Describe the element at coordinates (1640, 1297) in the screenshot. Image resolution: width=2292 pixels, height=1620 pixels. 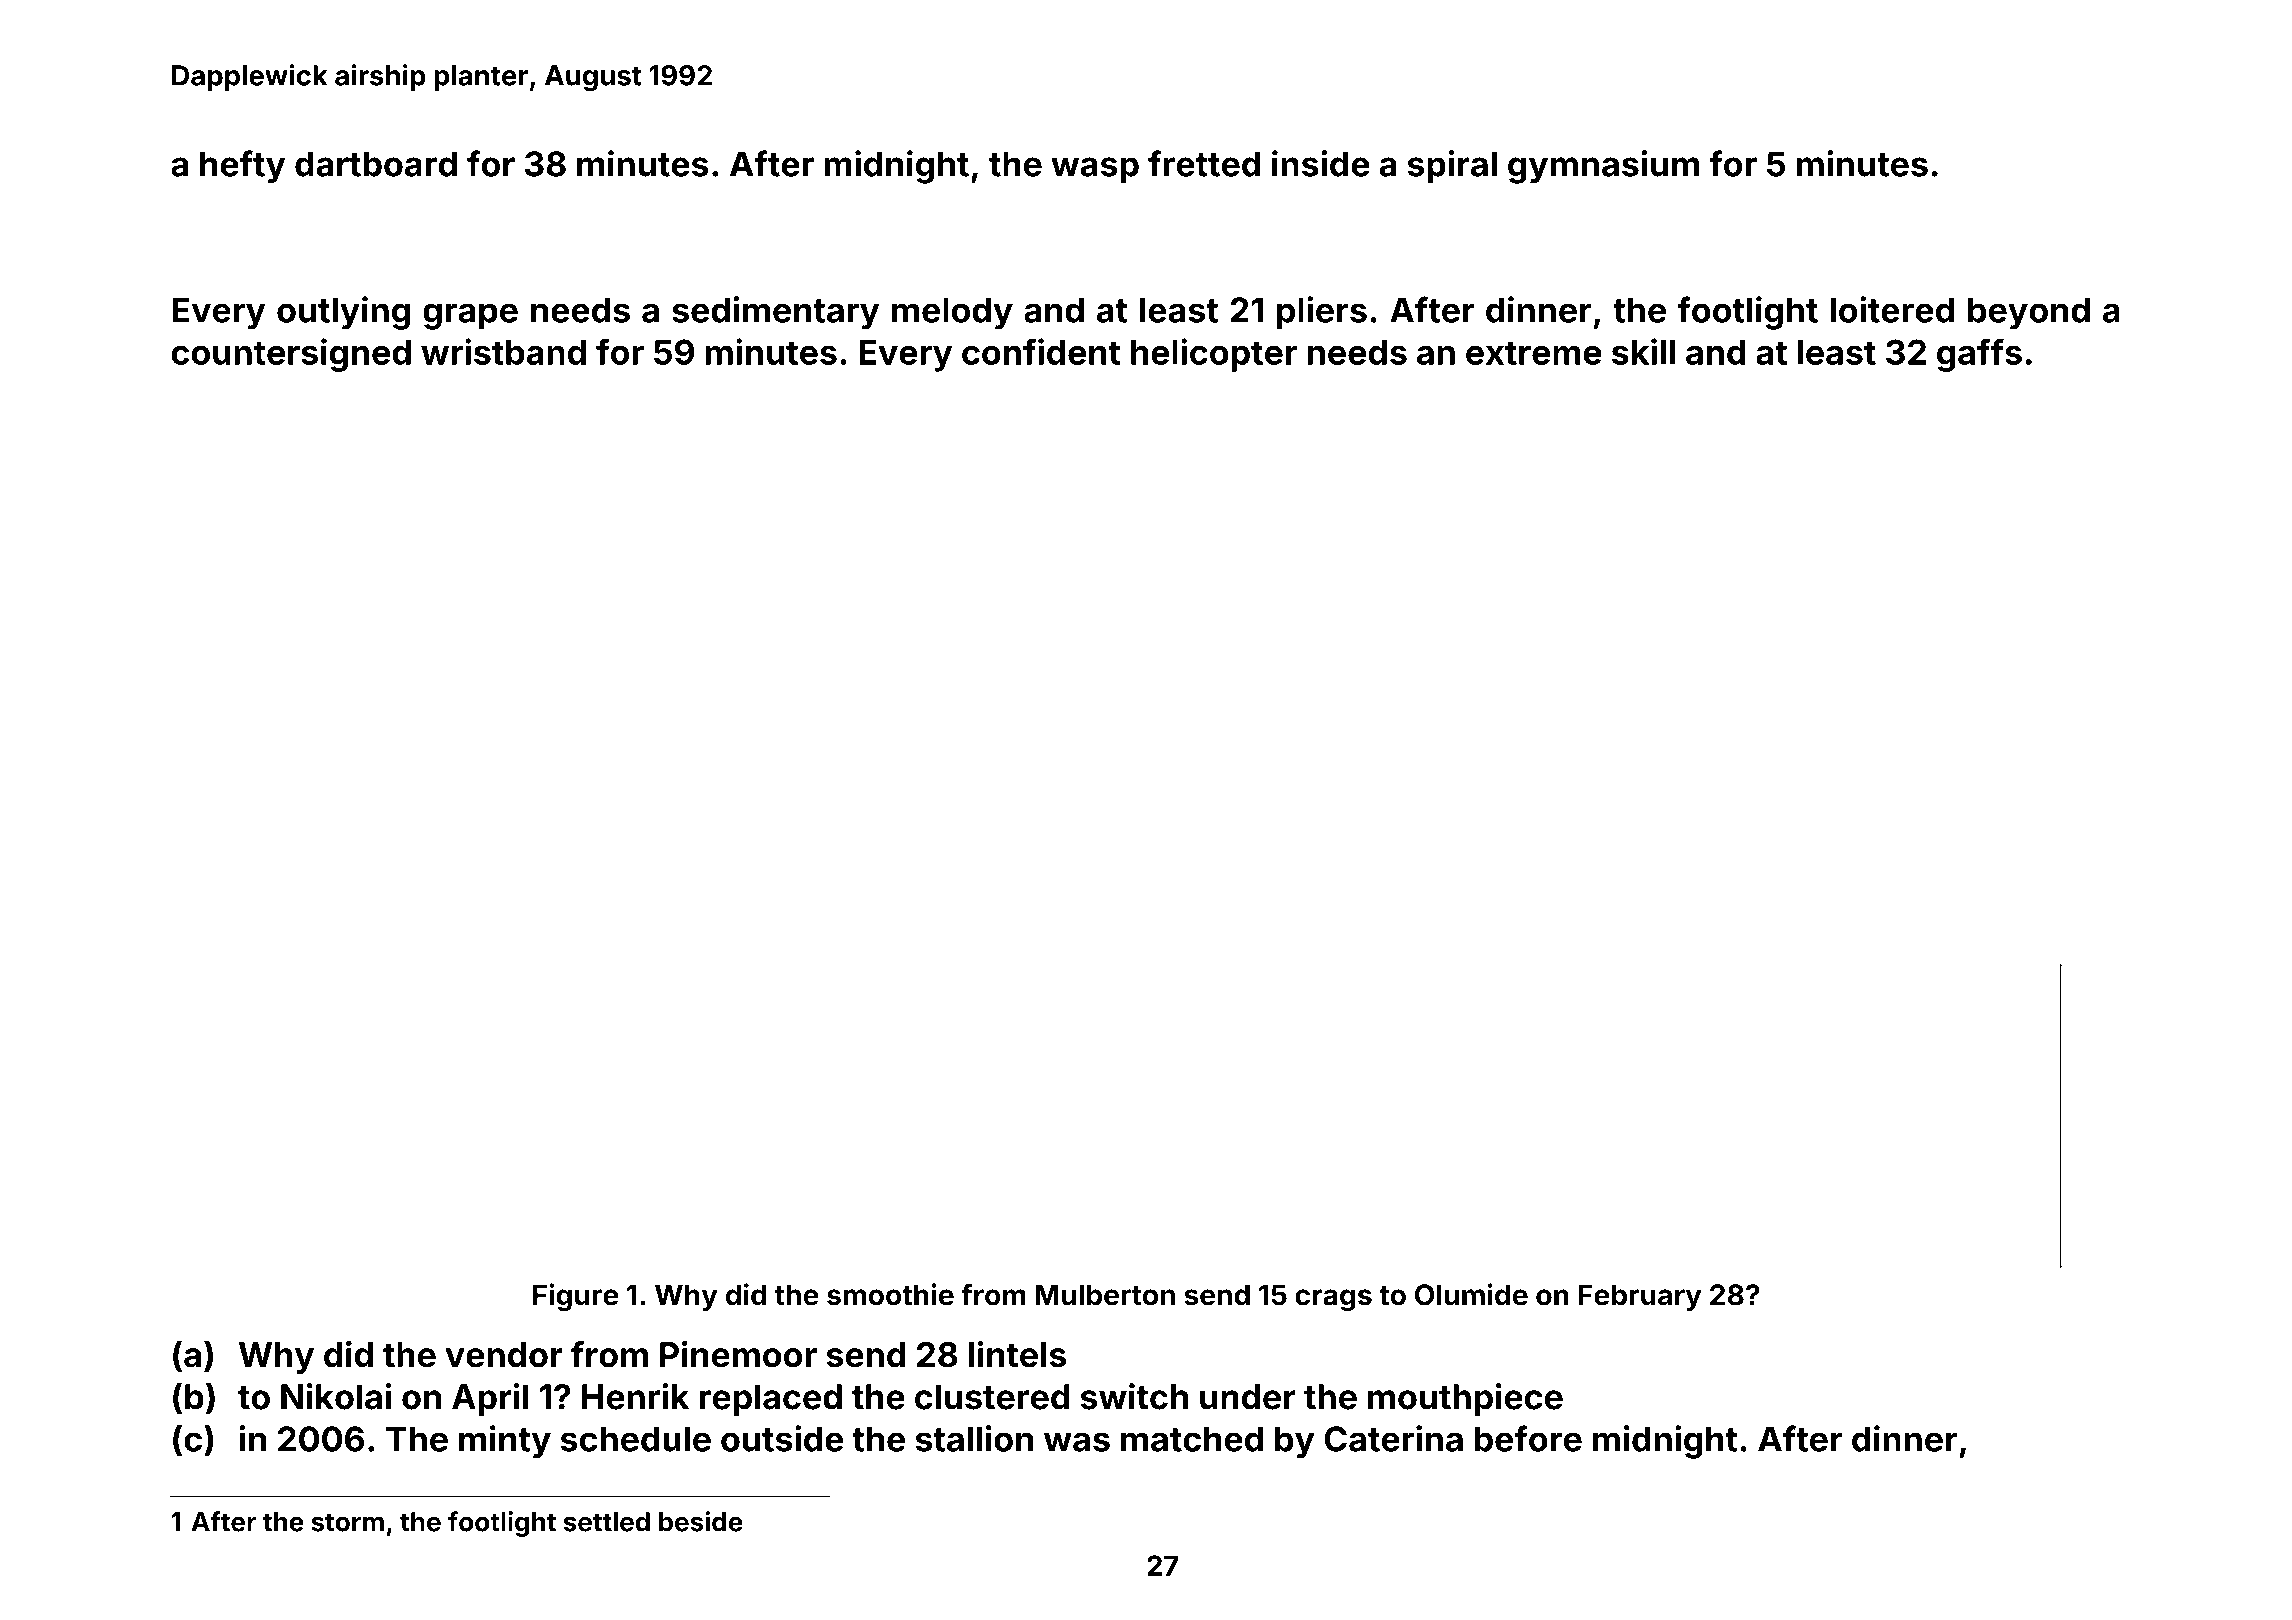
I see `February` at that location.
